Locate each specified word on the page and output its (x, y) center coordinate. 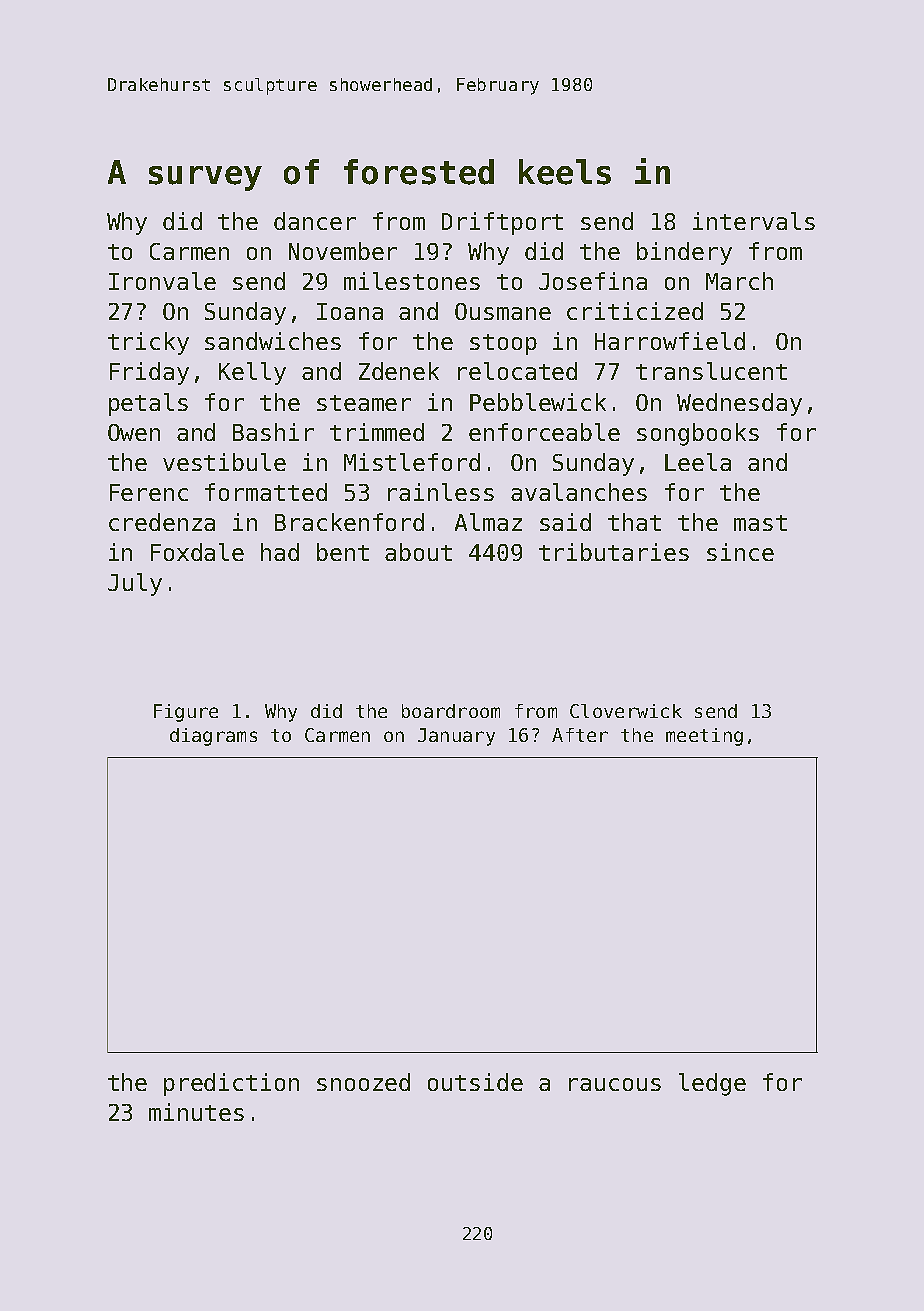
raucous (615, 1084)
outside (475, 1082)
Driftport (502, 223)
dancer (315, 221)
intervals (754, 221)
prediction (231, 1084)
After (580, 735)
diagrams (213, 737)
